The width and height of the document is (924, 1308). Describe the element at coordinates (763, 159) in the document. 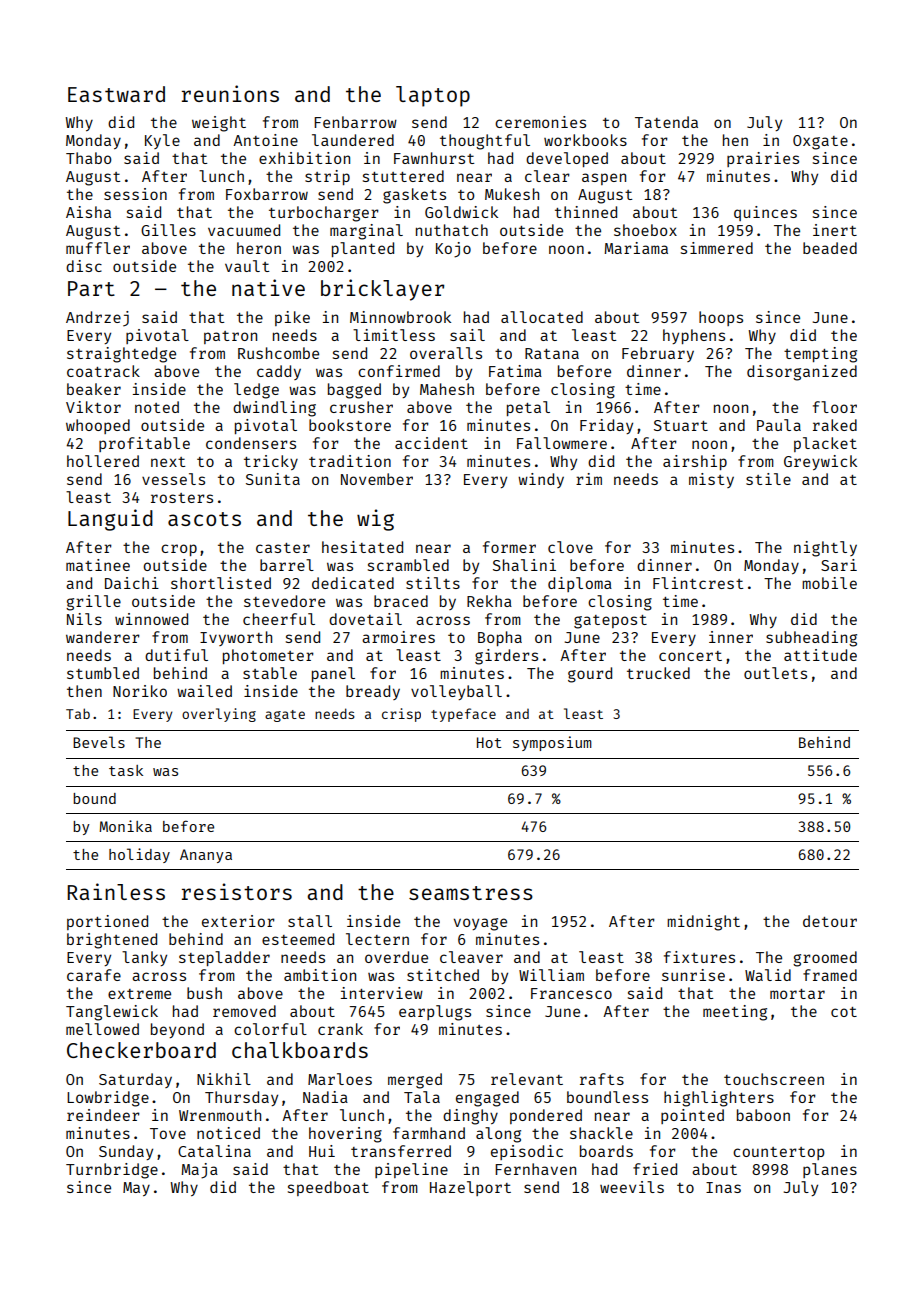

I see `prairies` at that location.
